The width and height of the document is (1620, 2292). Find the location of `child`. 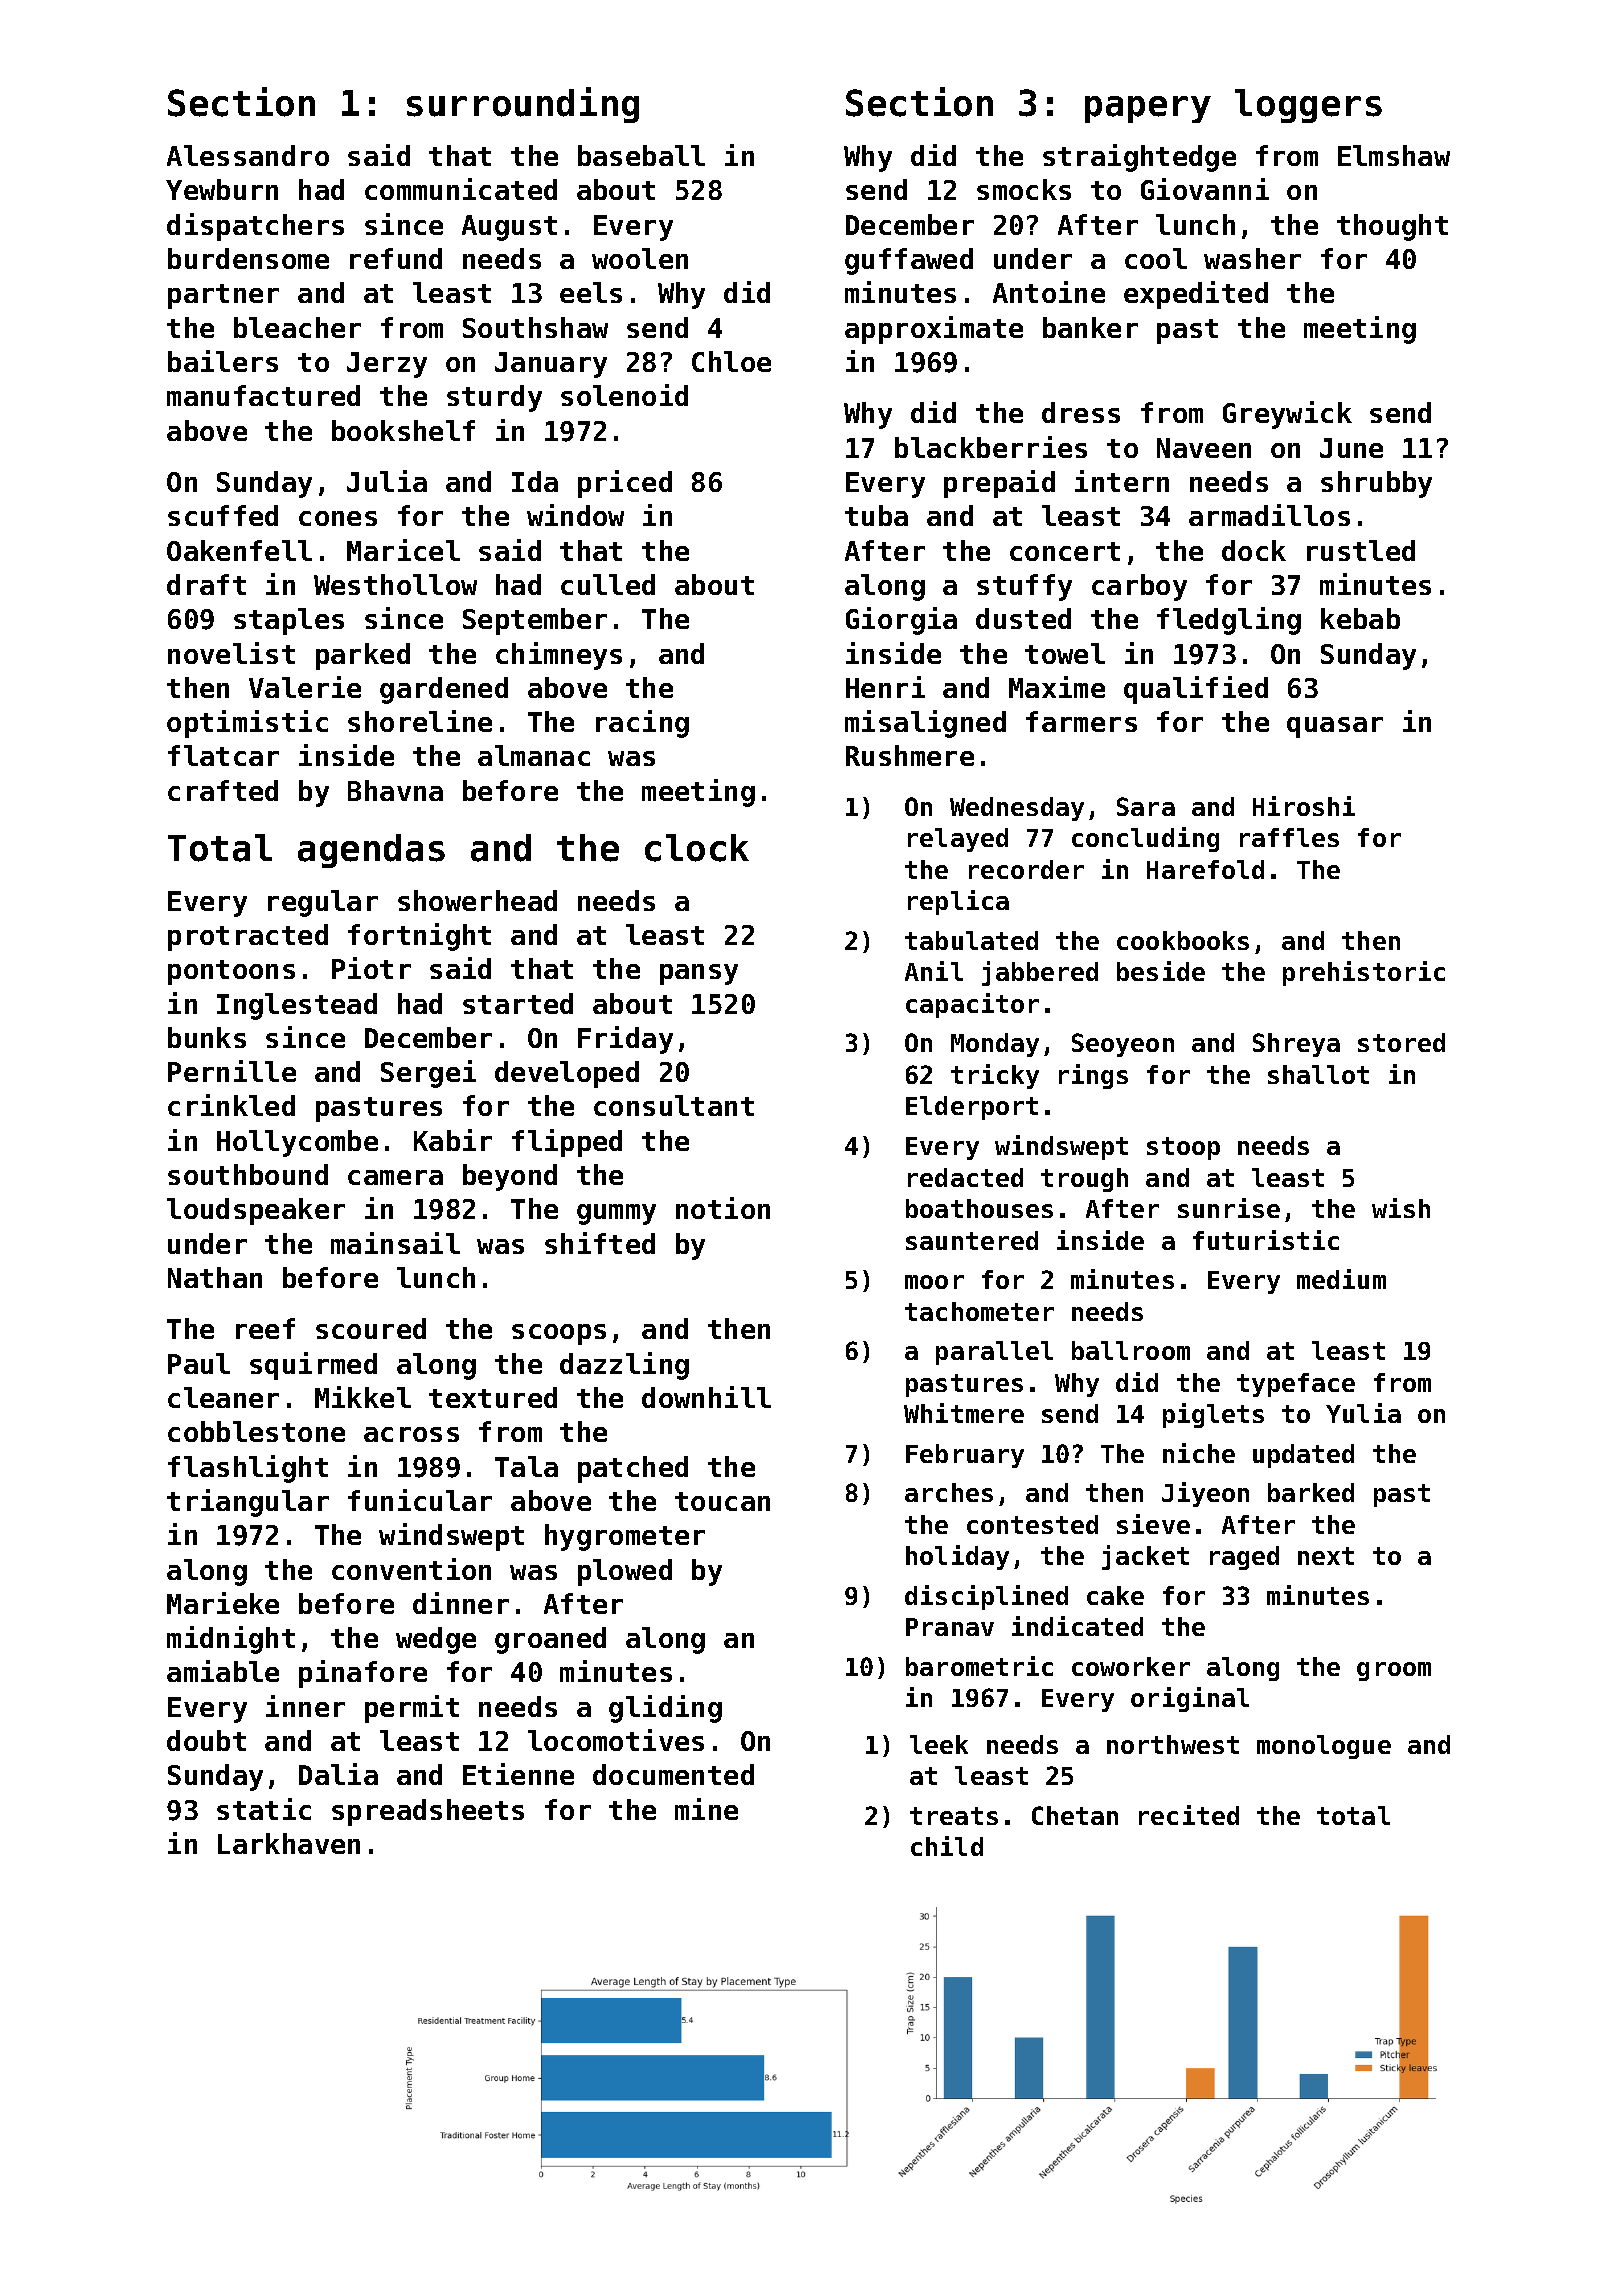

child is located at coordinates (947, 1846).
